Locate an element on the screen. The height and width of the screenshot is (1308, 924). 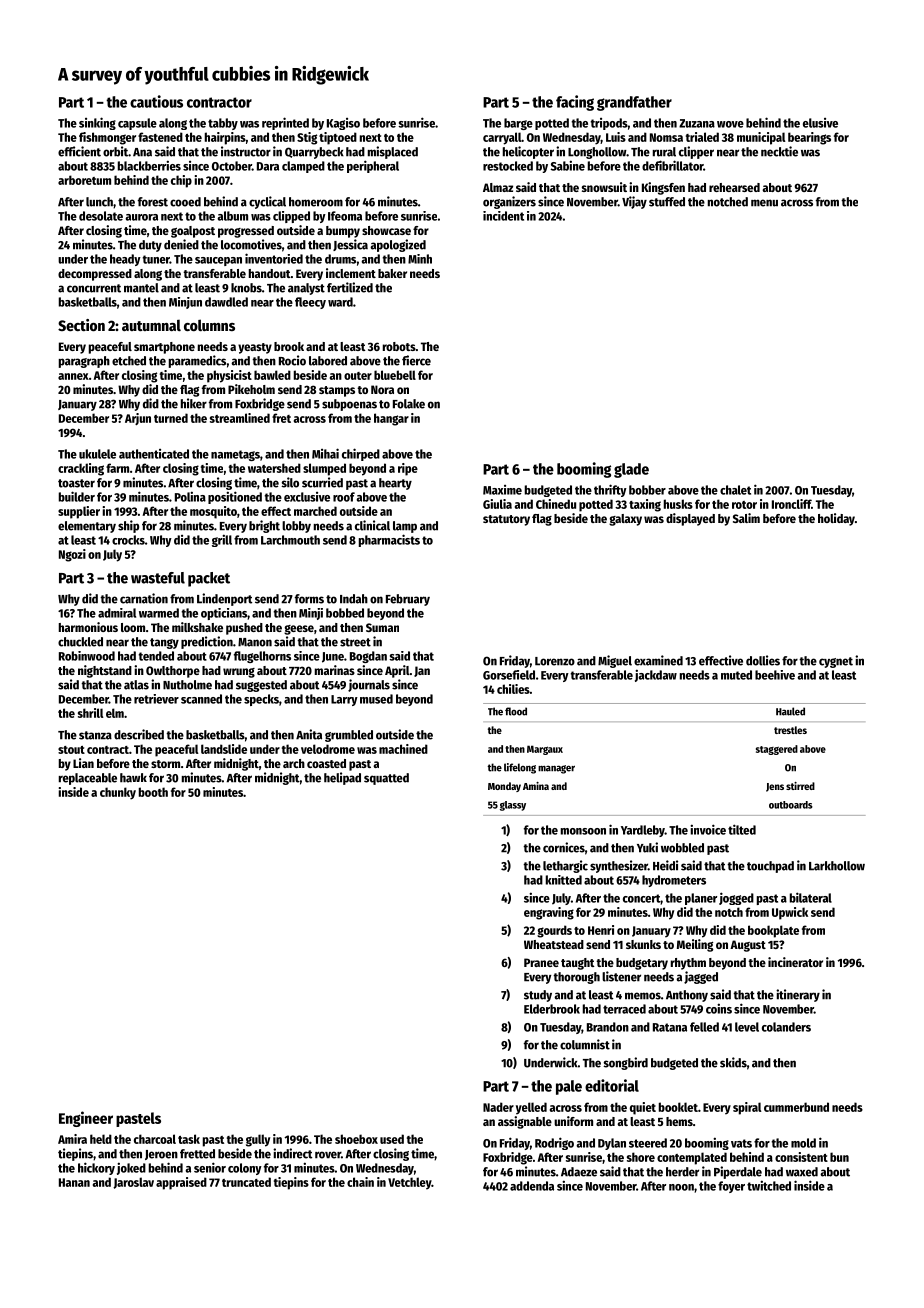
chirped is located at coordinates (361, 454).
